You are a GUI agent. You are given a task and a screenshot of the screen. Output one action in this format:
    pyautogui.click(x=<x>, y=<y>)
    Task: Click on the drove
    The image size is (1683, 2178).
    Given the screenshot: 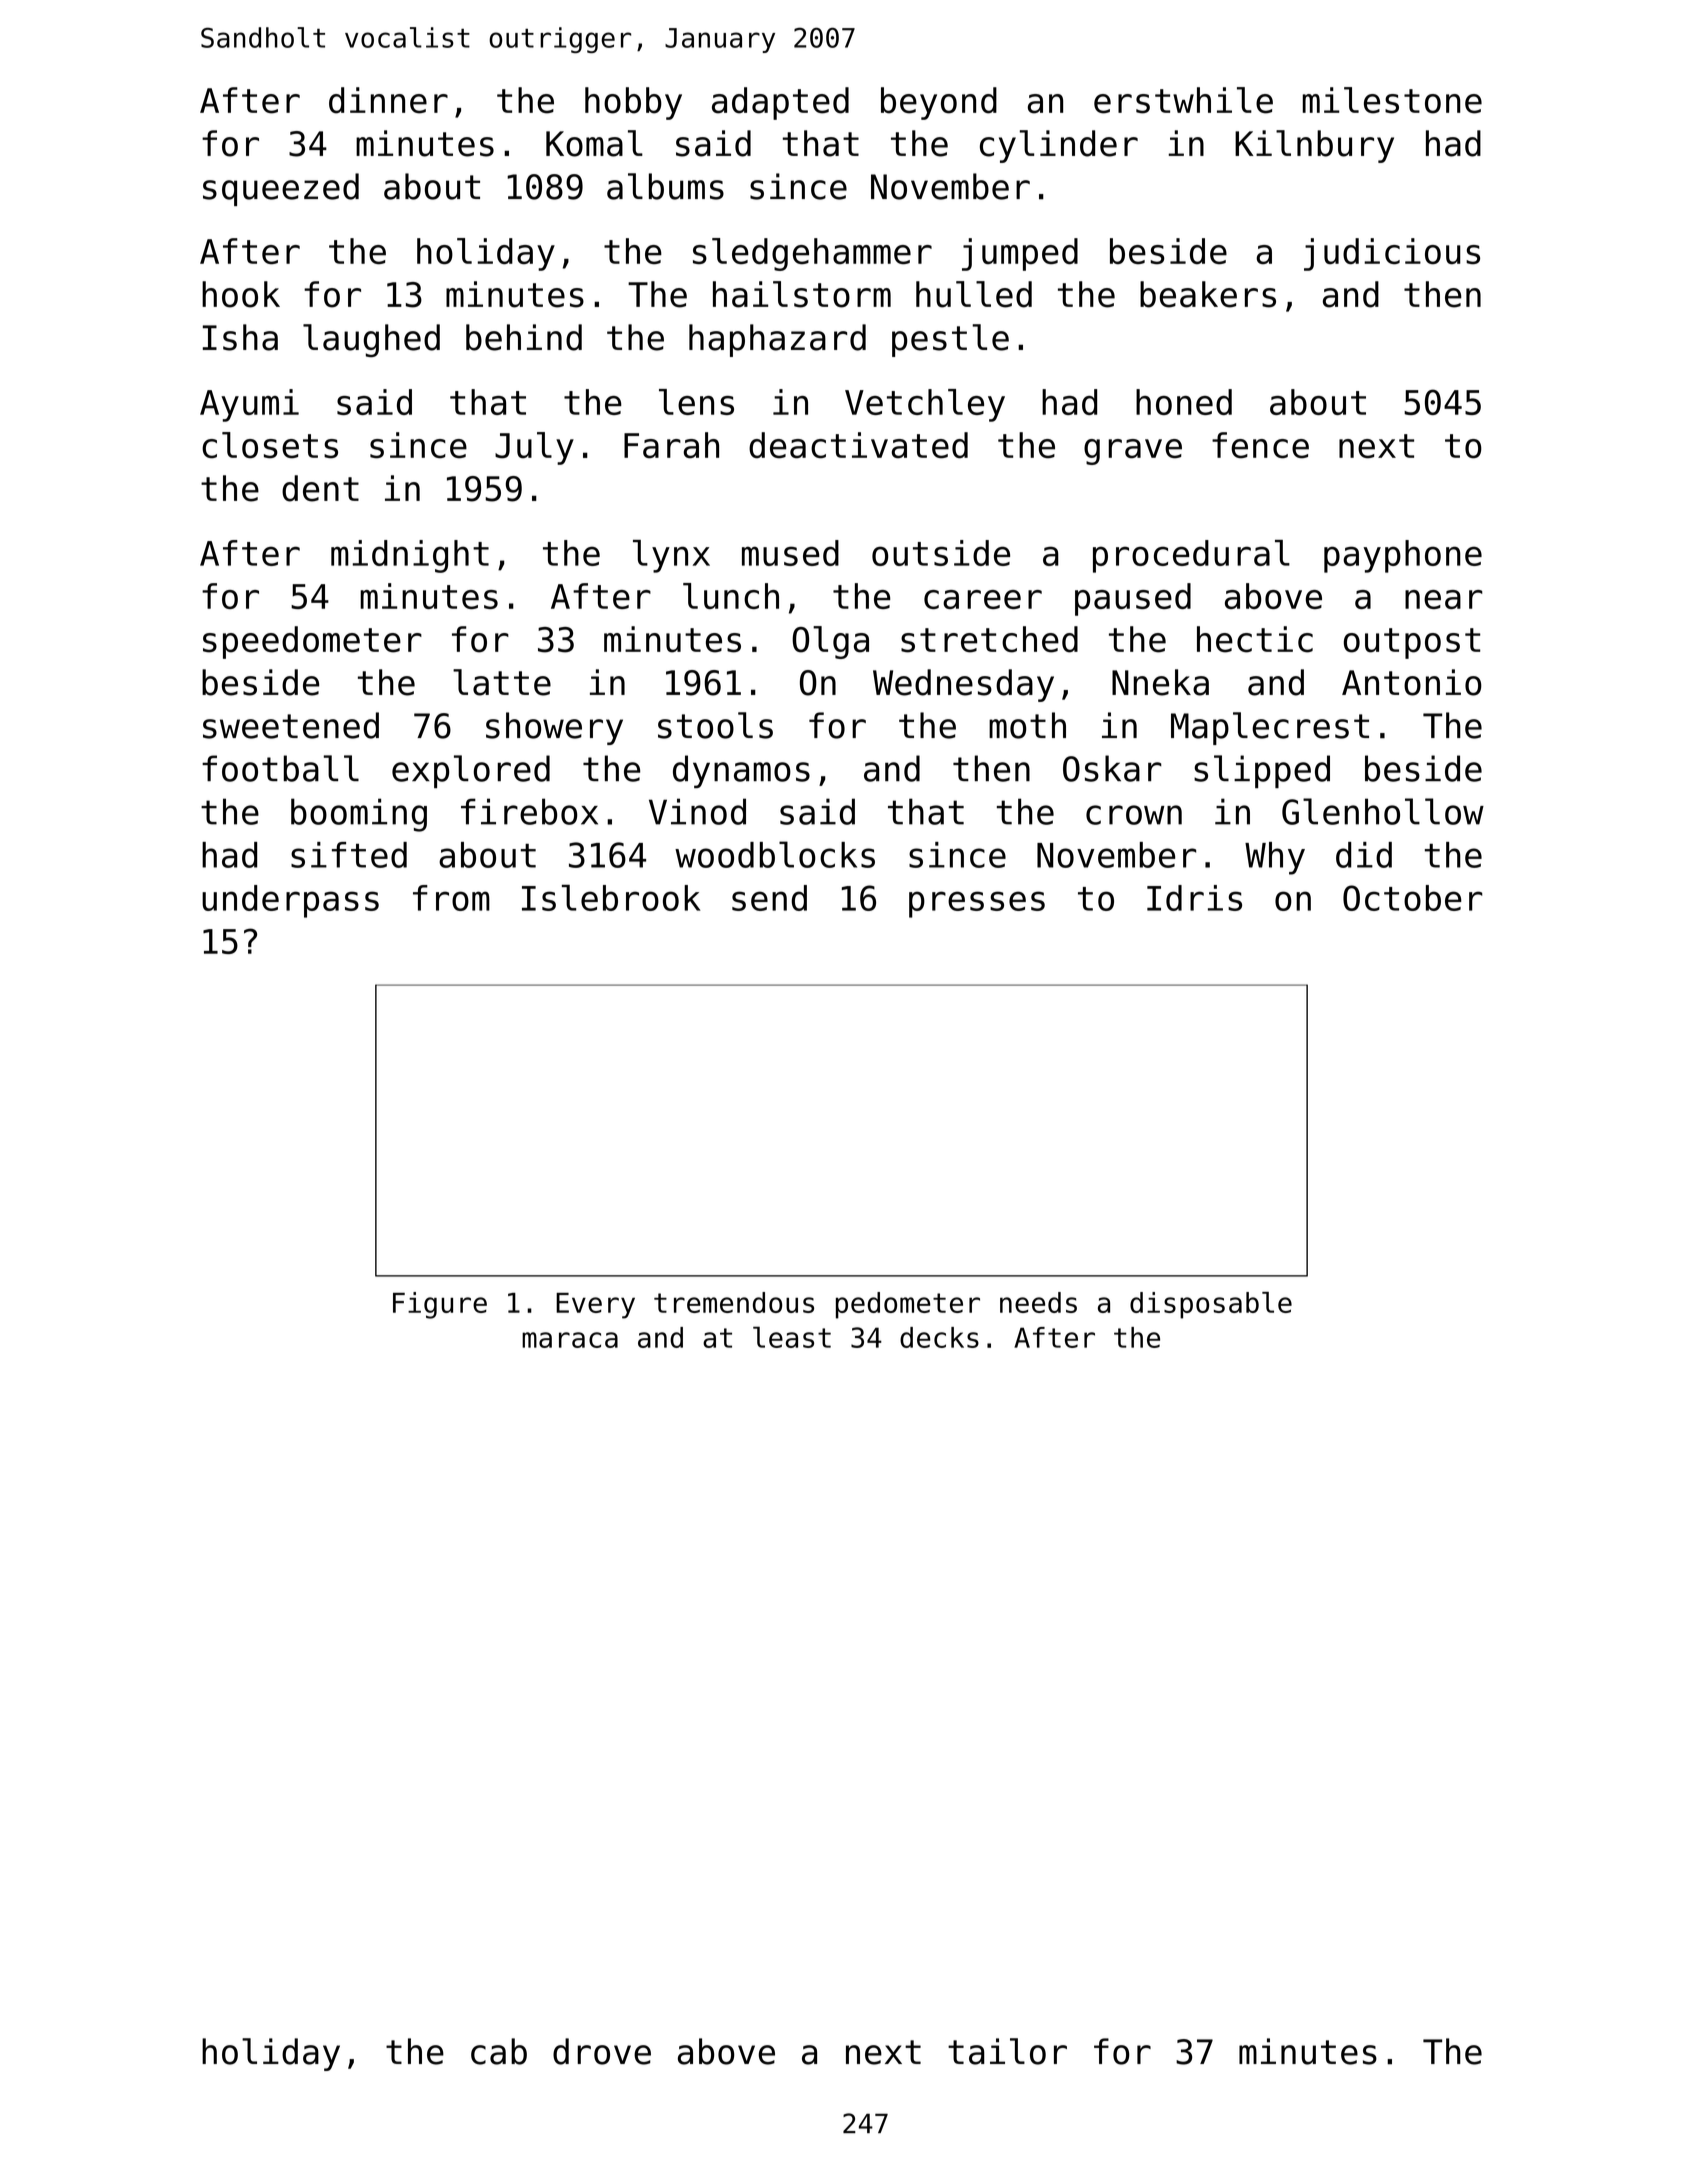 What is the action you would take?
    pyautogui.click(x=602, y=2051)
